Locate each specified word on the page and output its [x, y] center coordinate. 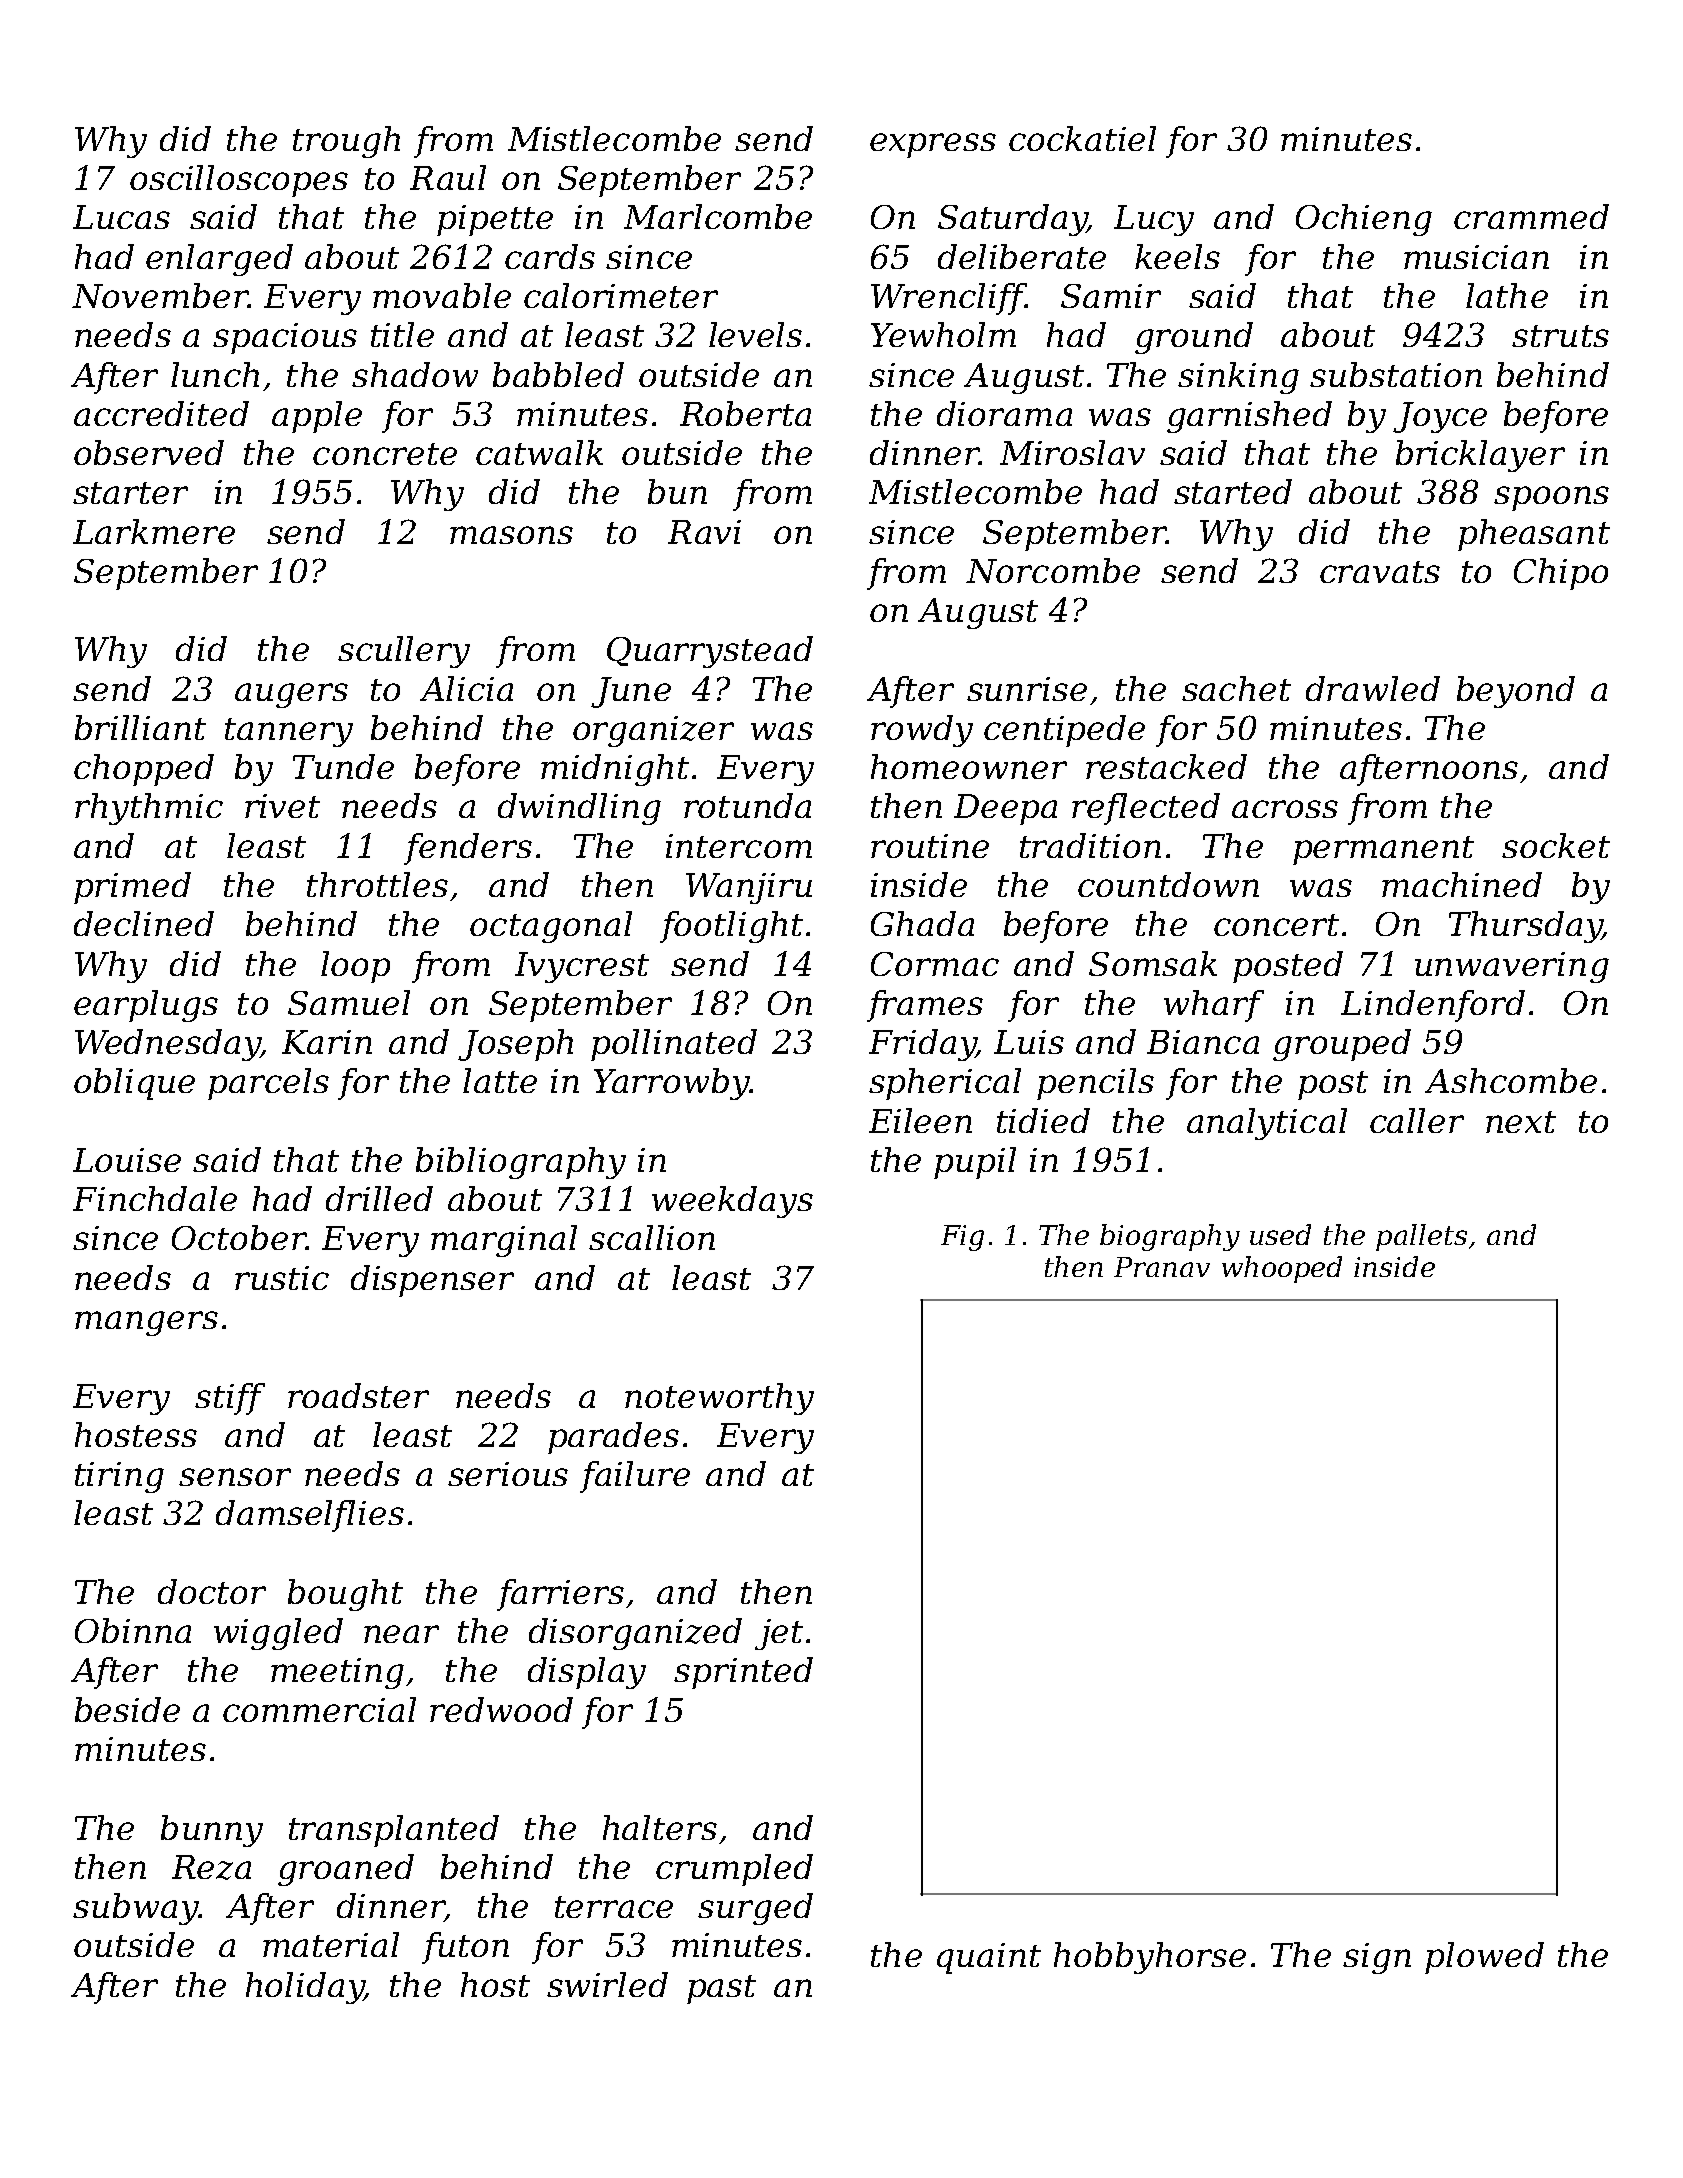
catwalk [539, 452]
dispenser [432, 1281]
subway [136, 1909]
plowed [1484, 1958]
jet [779, 1634]
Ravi [704, 532]
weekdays [732, 1202]
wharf [1214, 1006]
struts [1560, 336]
